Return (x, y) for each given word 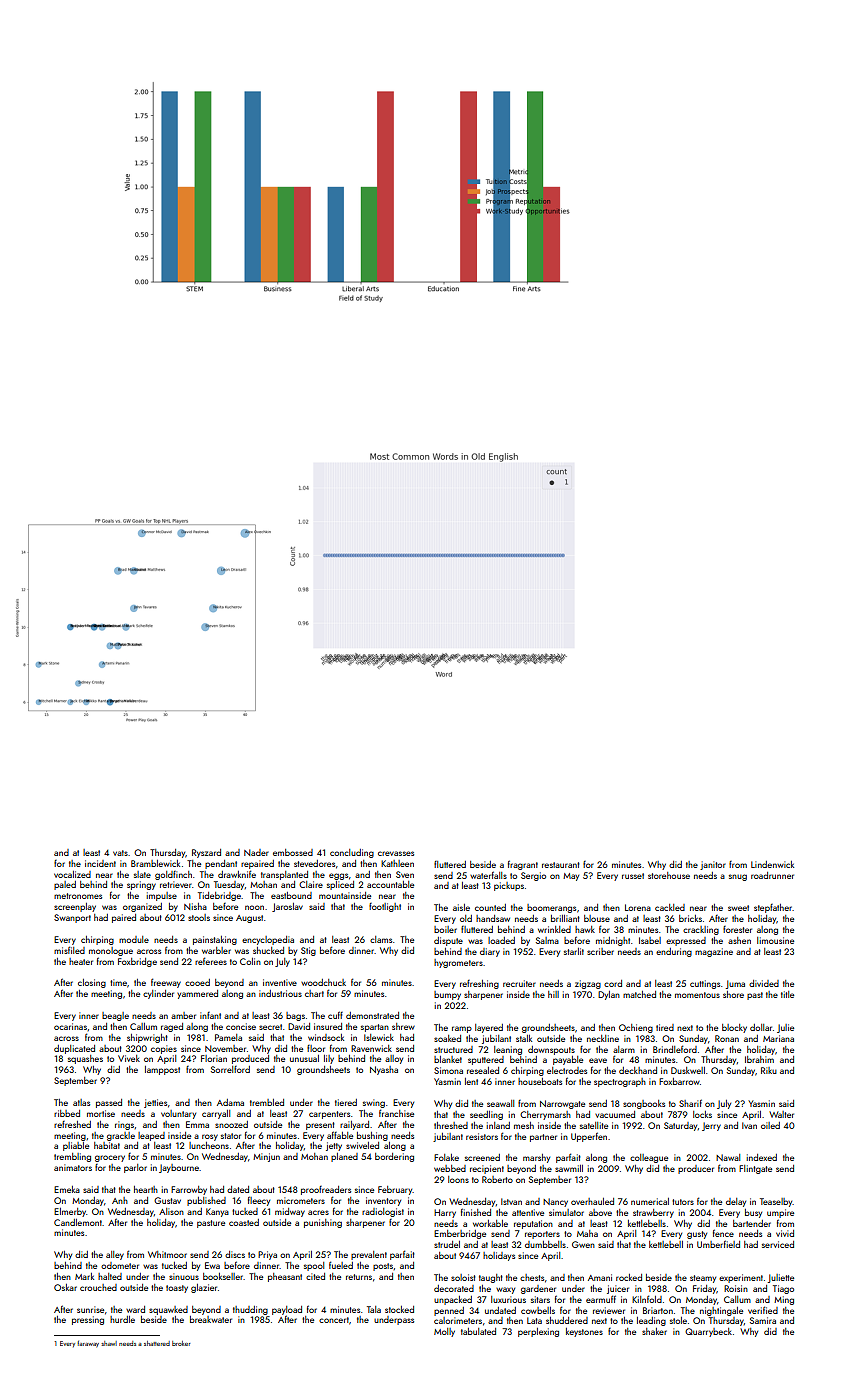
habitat (107, 1145)
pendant (221, 864)
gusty (697, 1235)
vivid (785, 1233)
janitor (713, 865)
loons (458, 1179)
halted (110, 1276)
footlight (385, 907)
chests (532, 1277)
